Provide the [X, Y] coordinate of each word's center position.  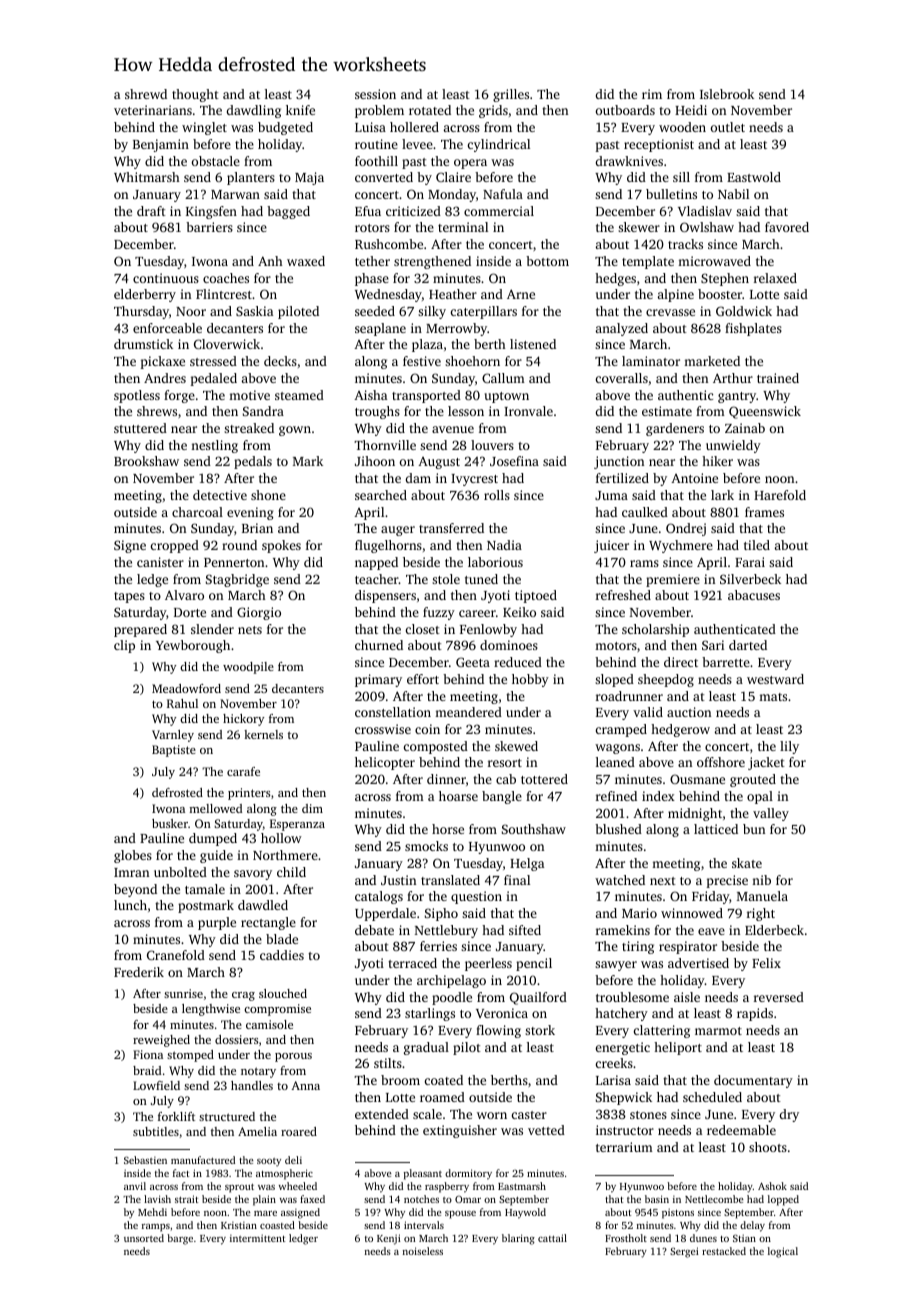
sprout [239, 1188]
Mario [639, 913]
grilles [511, 95]
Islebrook [727, 94]
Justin [398, 880]
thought [195, 95]
